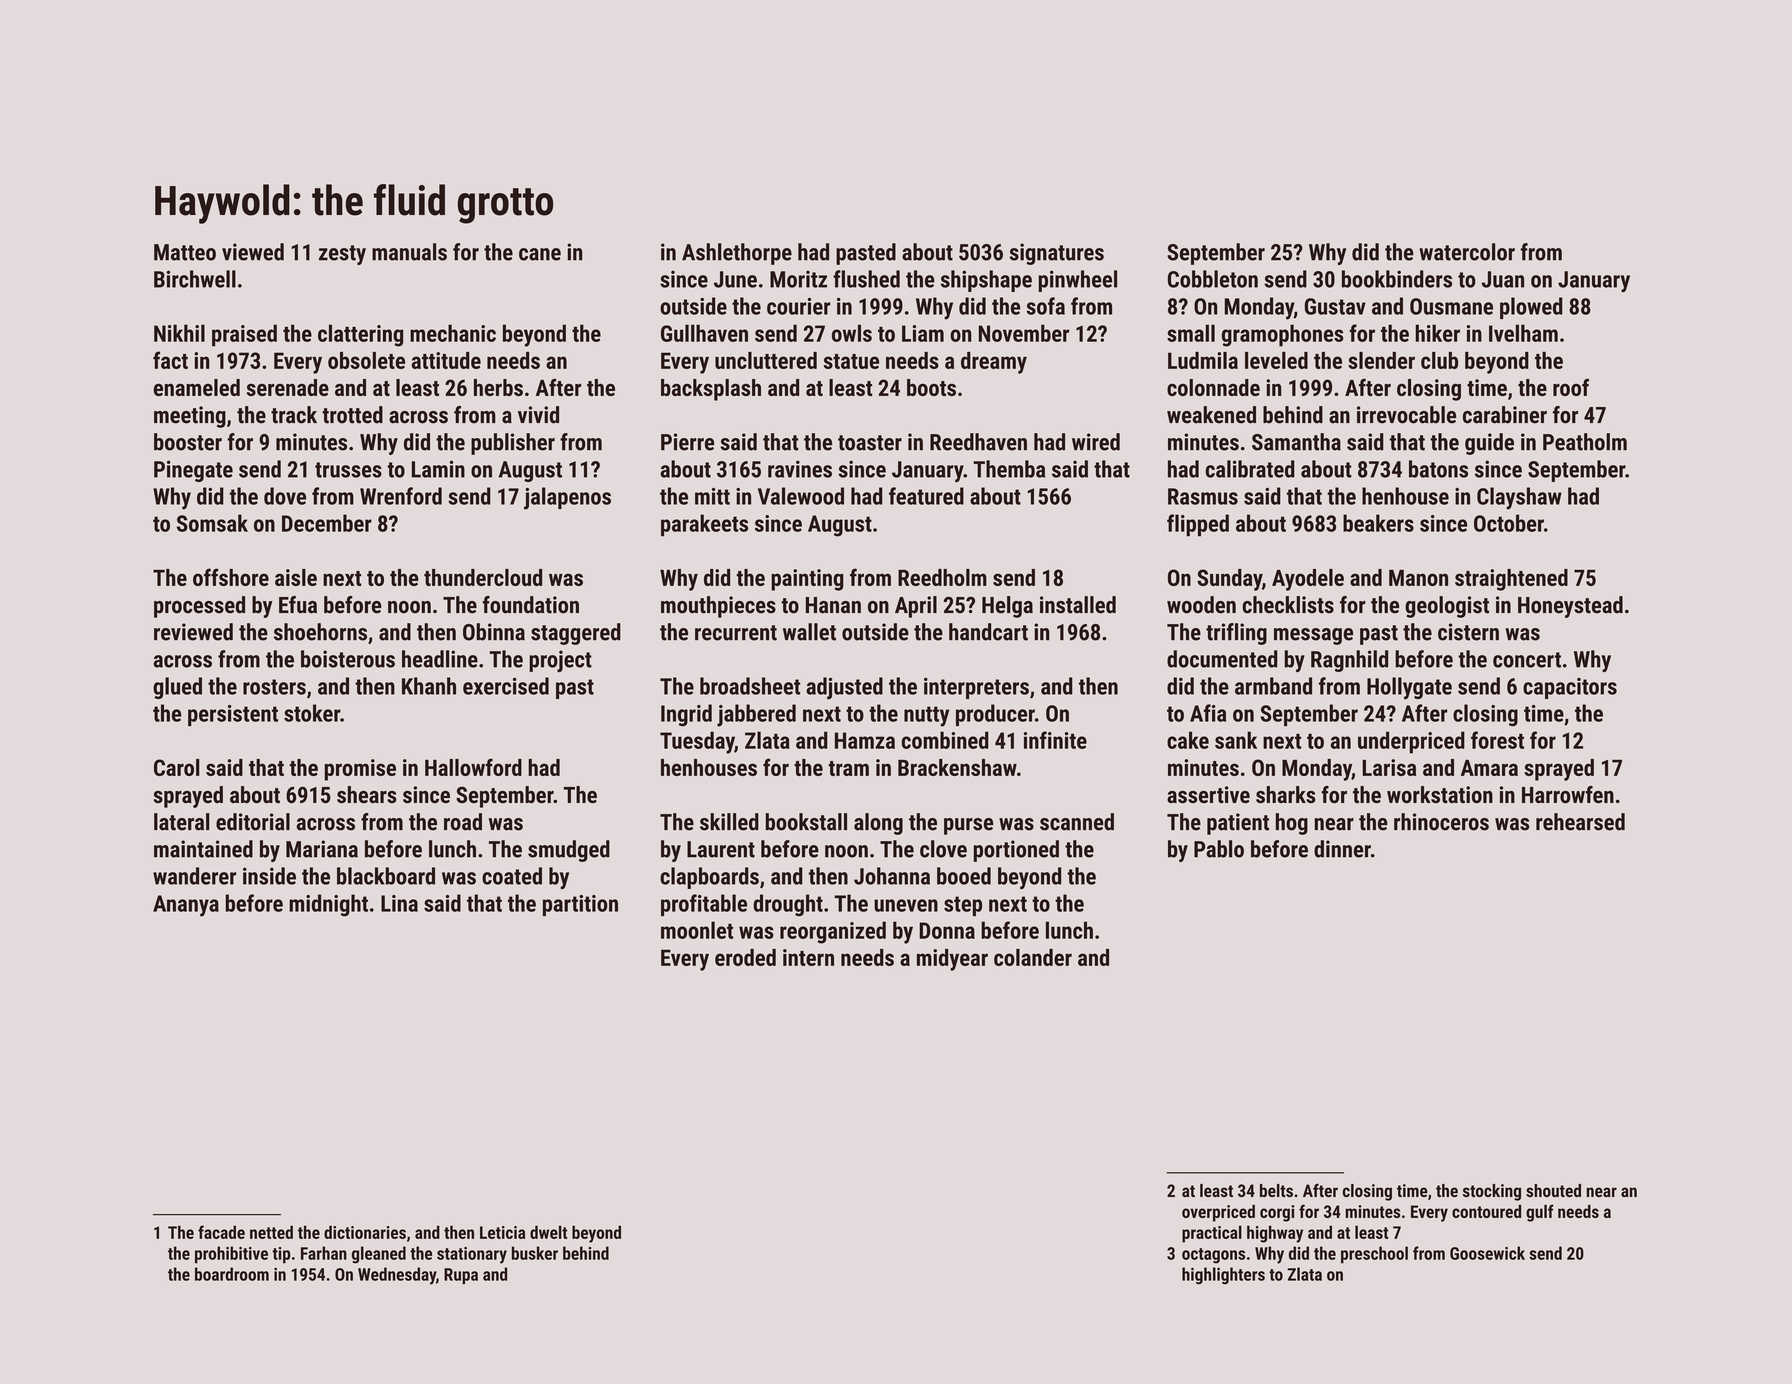  Describe the element at coordinates (580, 905) in the screenshot. I see `partition` at that location.
